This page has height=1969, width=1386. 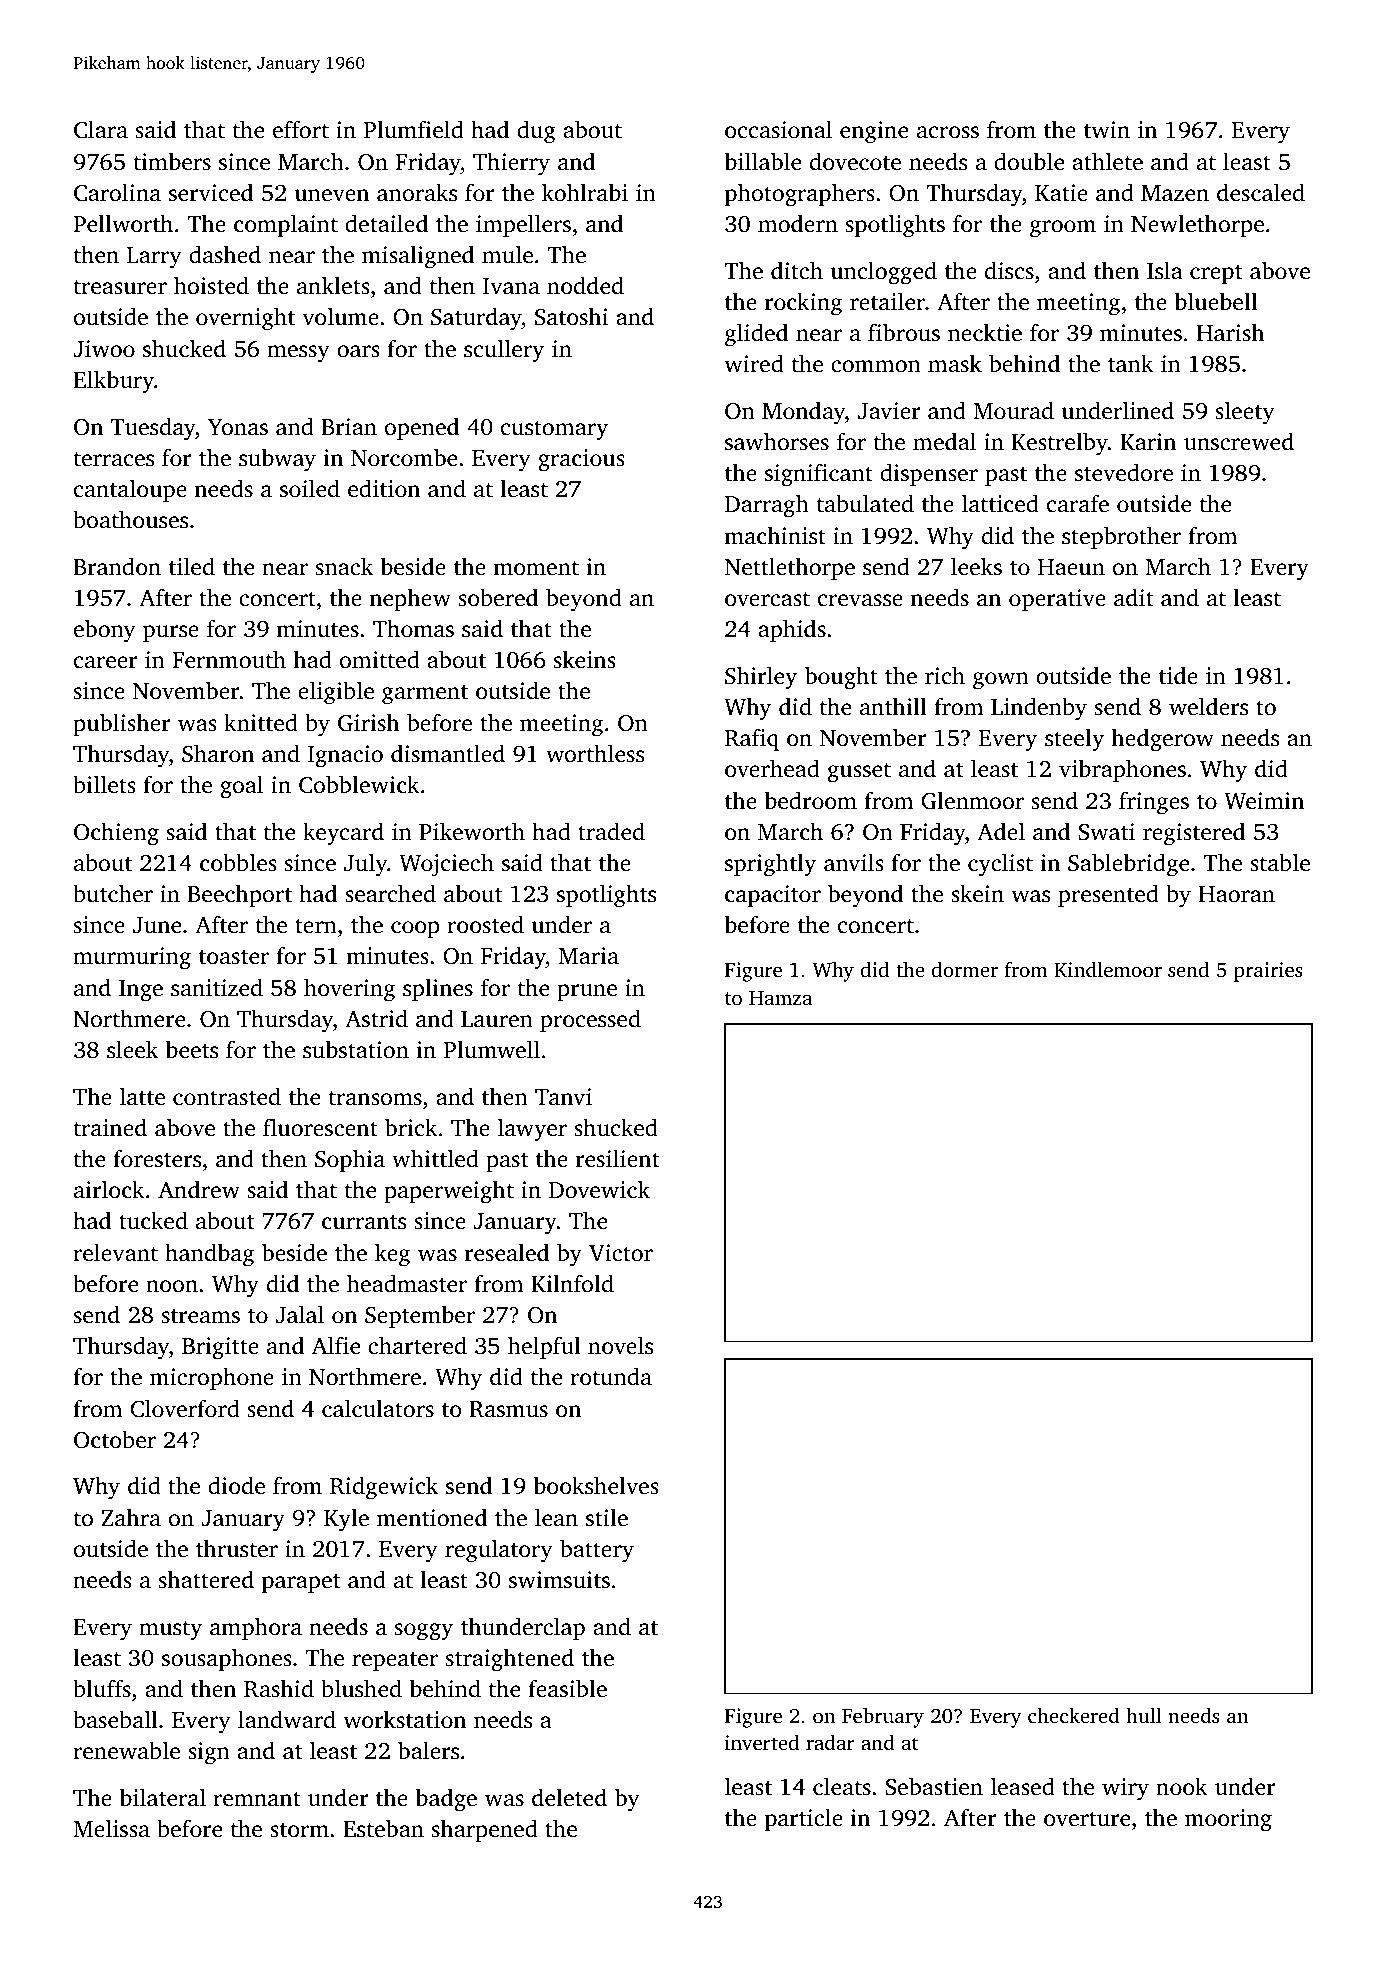 I want to click on Hamza, so click(x=780, y=998).
